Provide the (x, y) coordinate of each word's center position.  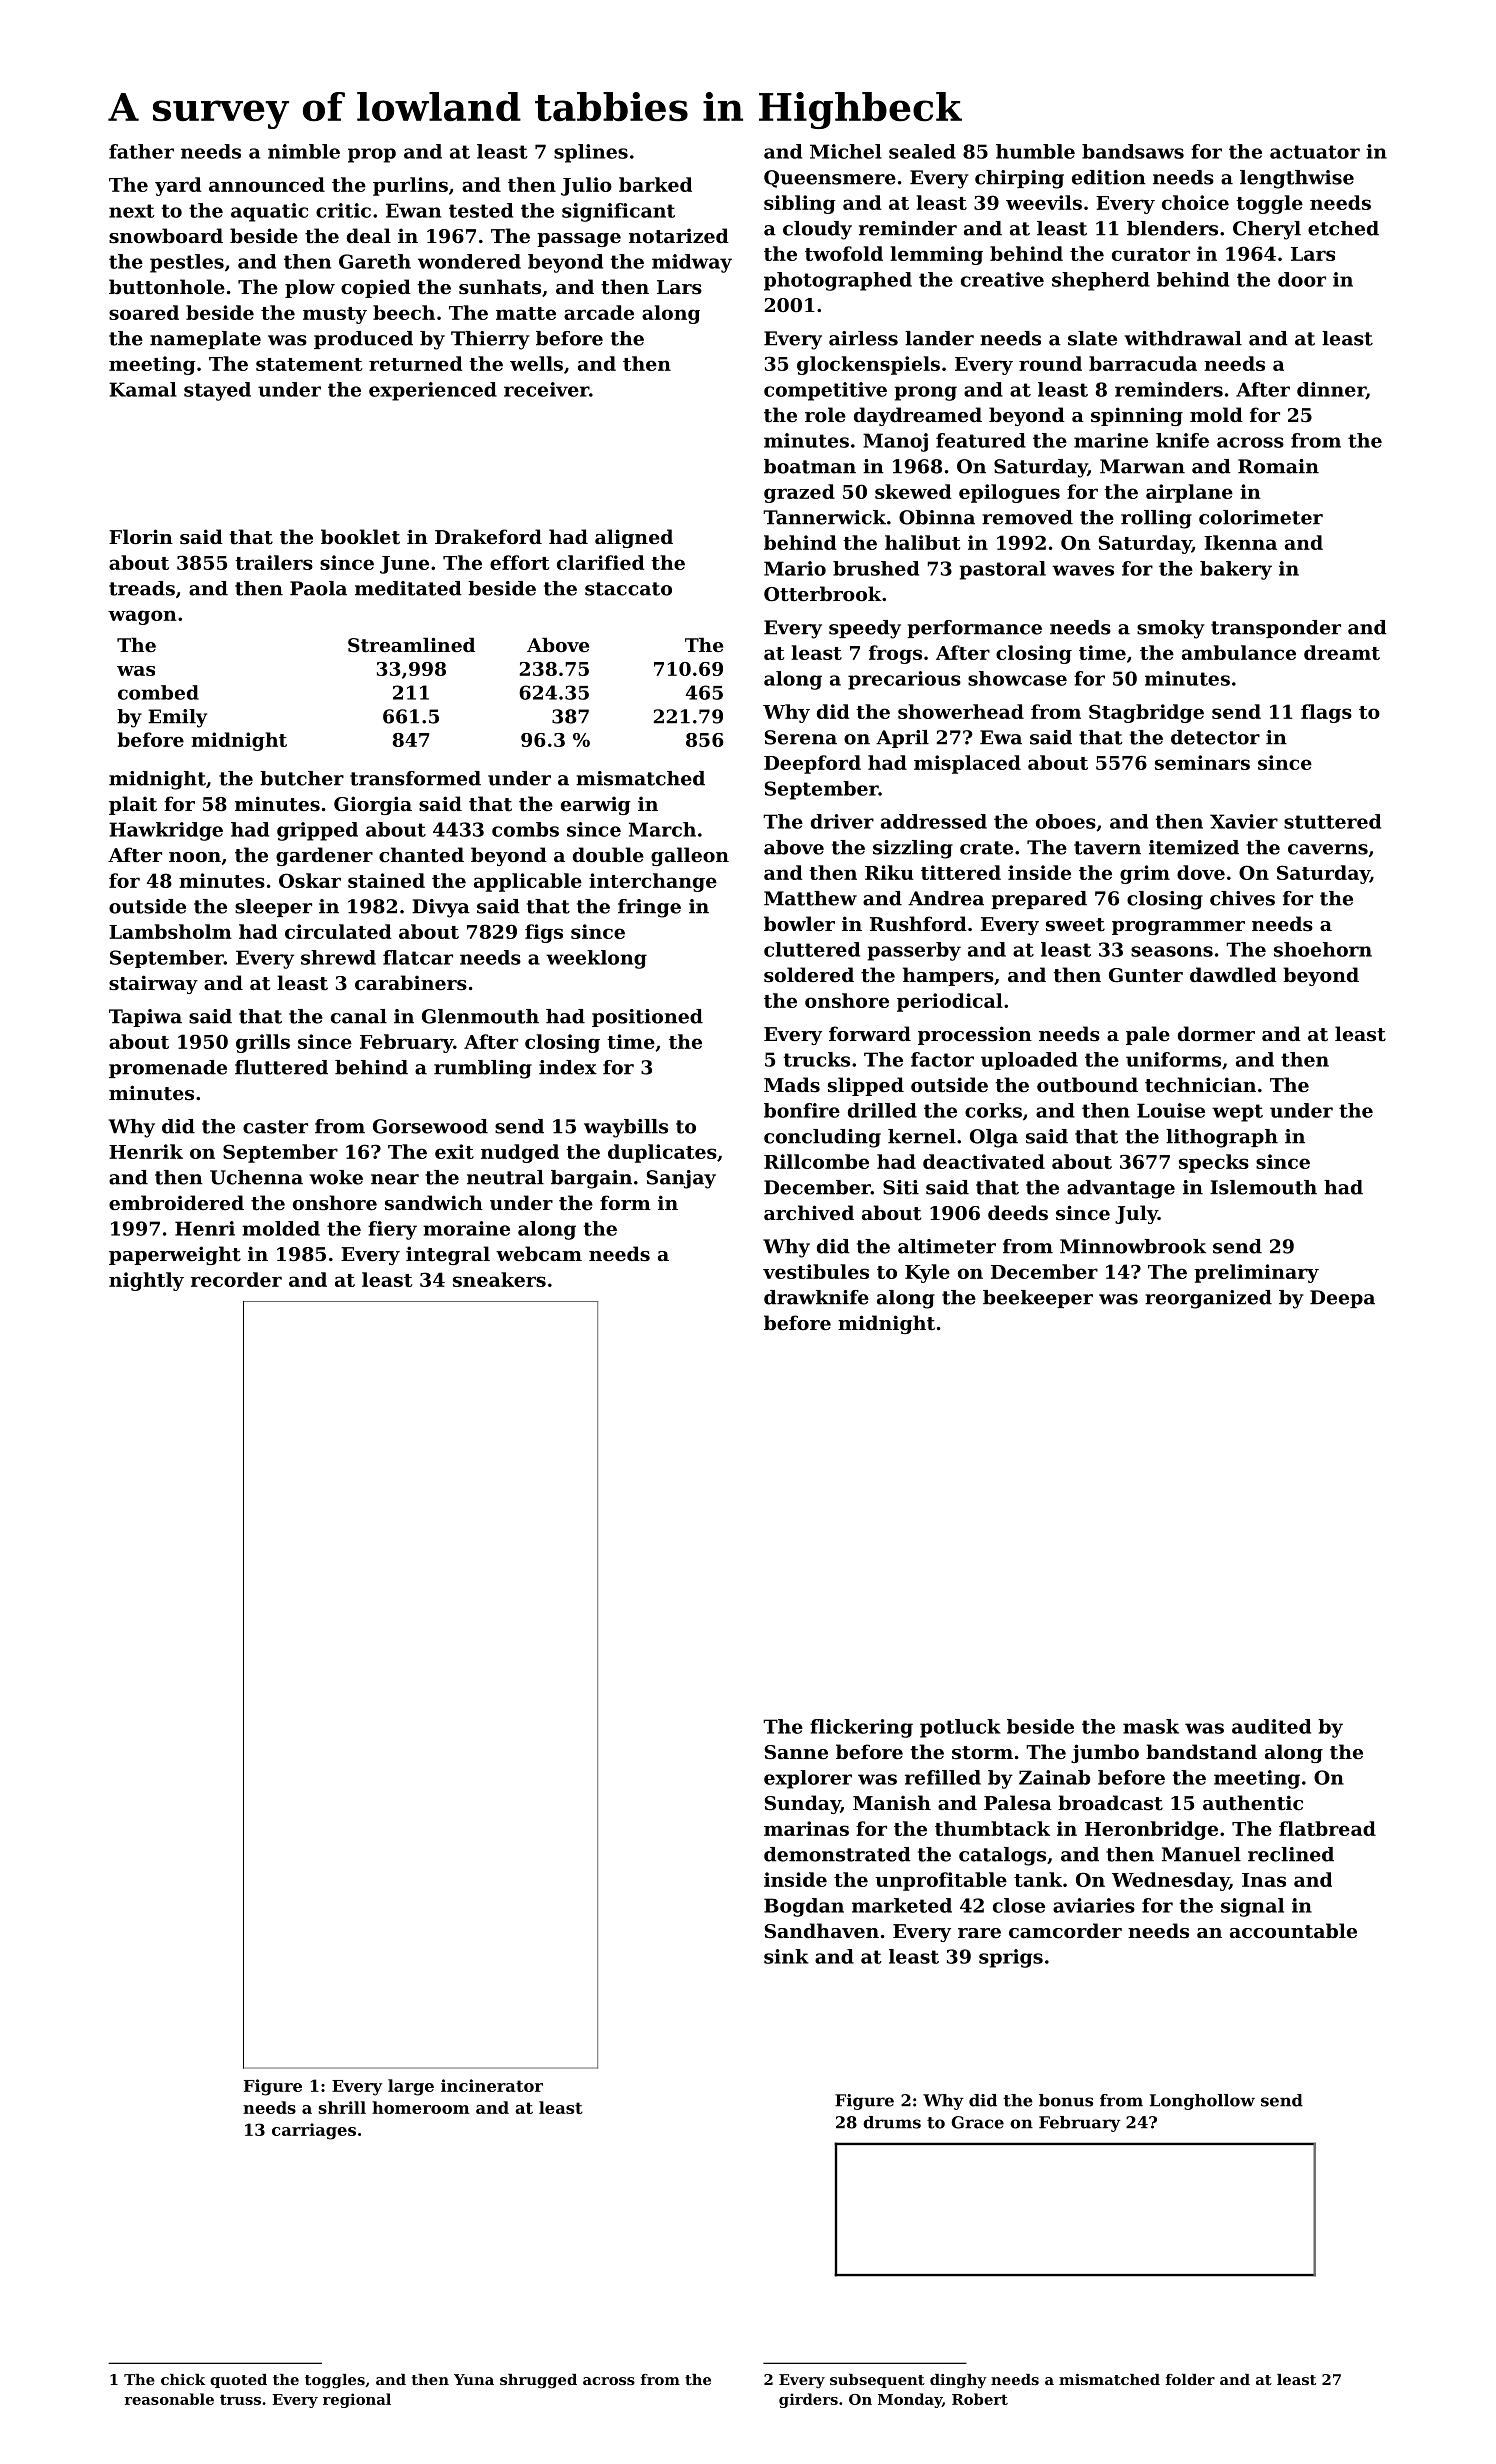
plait (133, 805)
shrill (342, 2107)
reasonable (169, 2399)
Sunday (803, 1804)
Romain (1278, 466)
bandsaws (1133, 151)
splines (591, 153)
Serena (801, 737)
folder (1190, 2379)
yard (178, 186)
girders (808, 2400)
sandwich (434, 1202)
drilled (882, 1110)
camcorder (1065, 1930)
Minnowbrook (1133, 1246)
